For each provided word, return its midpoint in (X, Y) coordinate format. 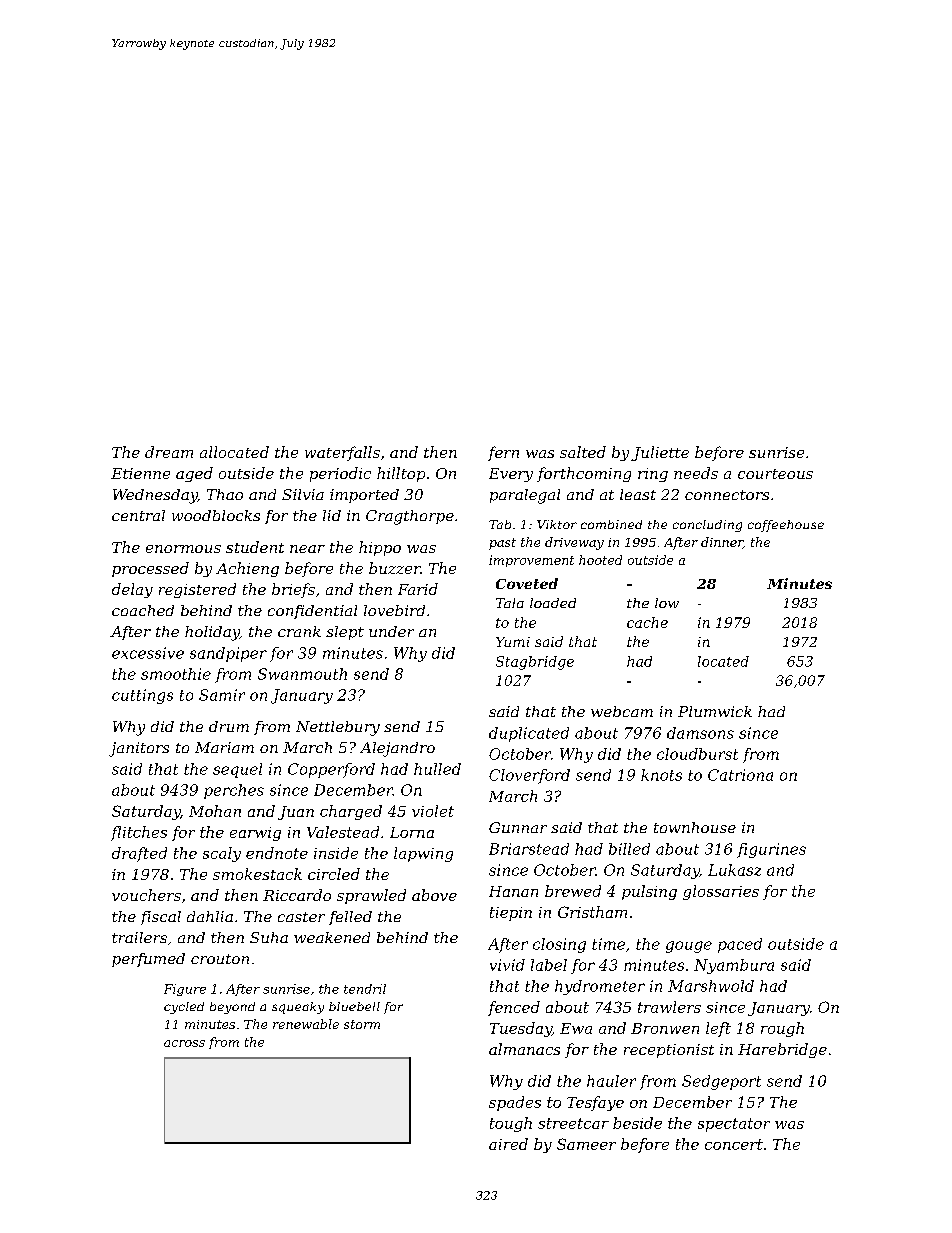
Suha (269, 937)
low (667, 603)
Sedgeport (721, 1082)
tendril (365, 989)
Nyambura (734, 966)
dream (169, 452)
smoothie (176, 674)
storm (362, 1024)
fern (503, 453)
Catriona (740, 775)
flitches (139, 833)
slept (345, 633)
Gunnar (518, 827)
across (184, 1043)
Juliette (660, 453)
